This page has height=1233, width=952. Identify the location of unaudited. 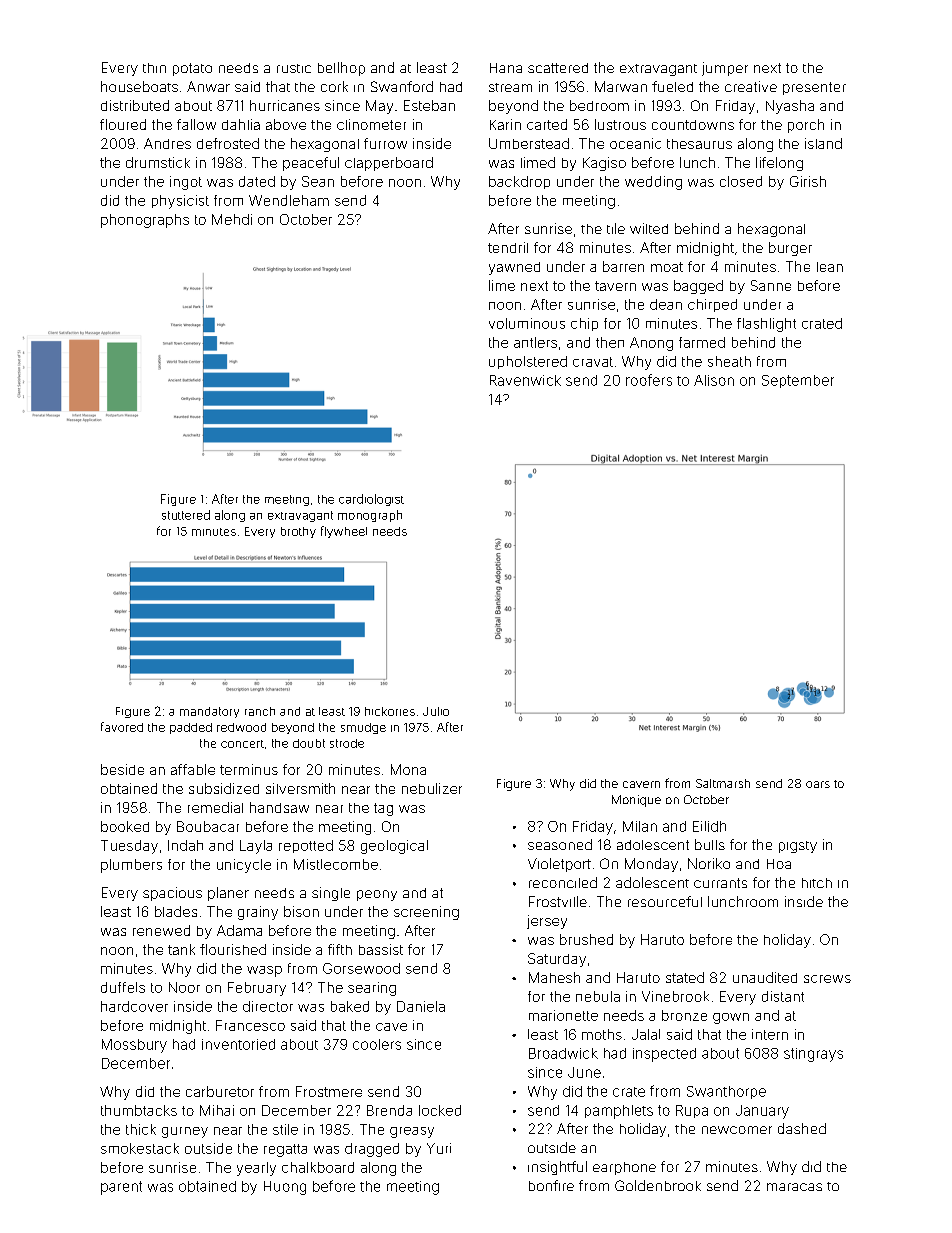
(765, 977).
